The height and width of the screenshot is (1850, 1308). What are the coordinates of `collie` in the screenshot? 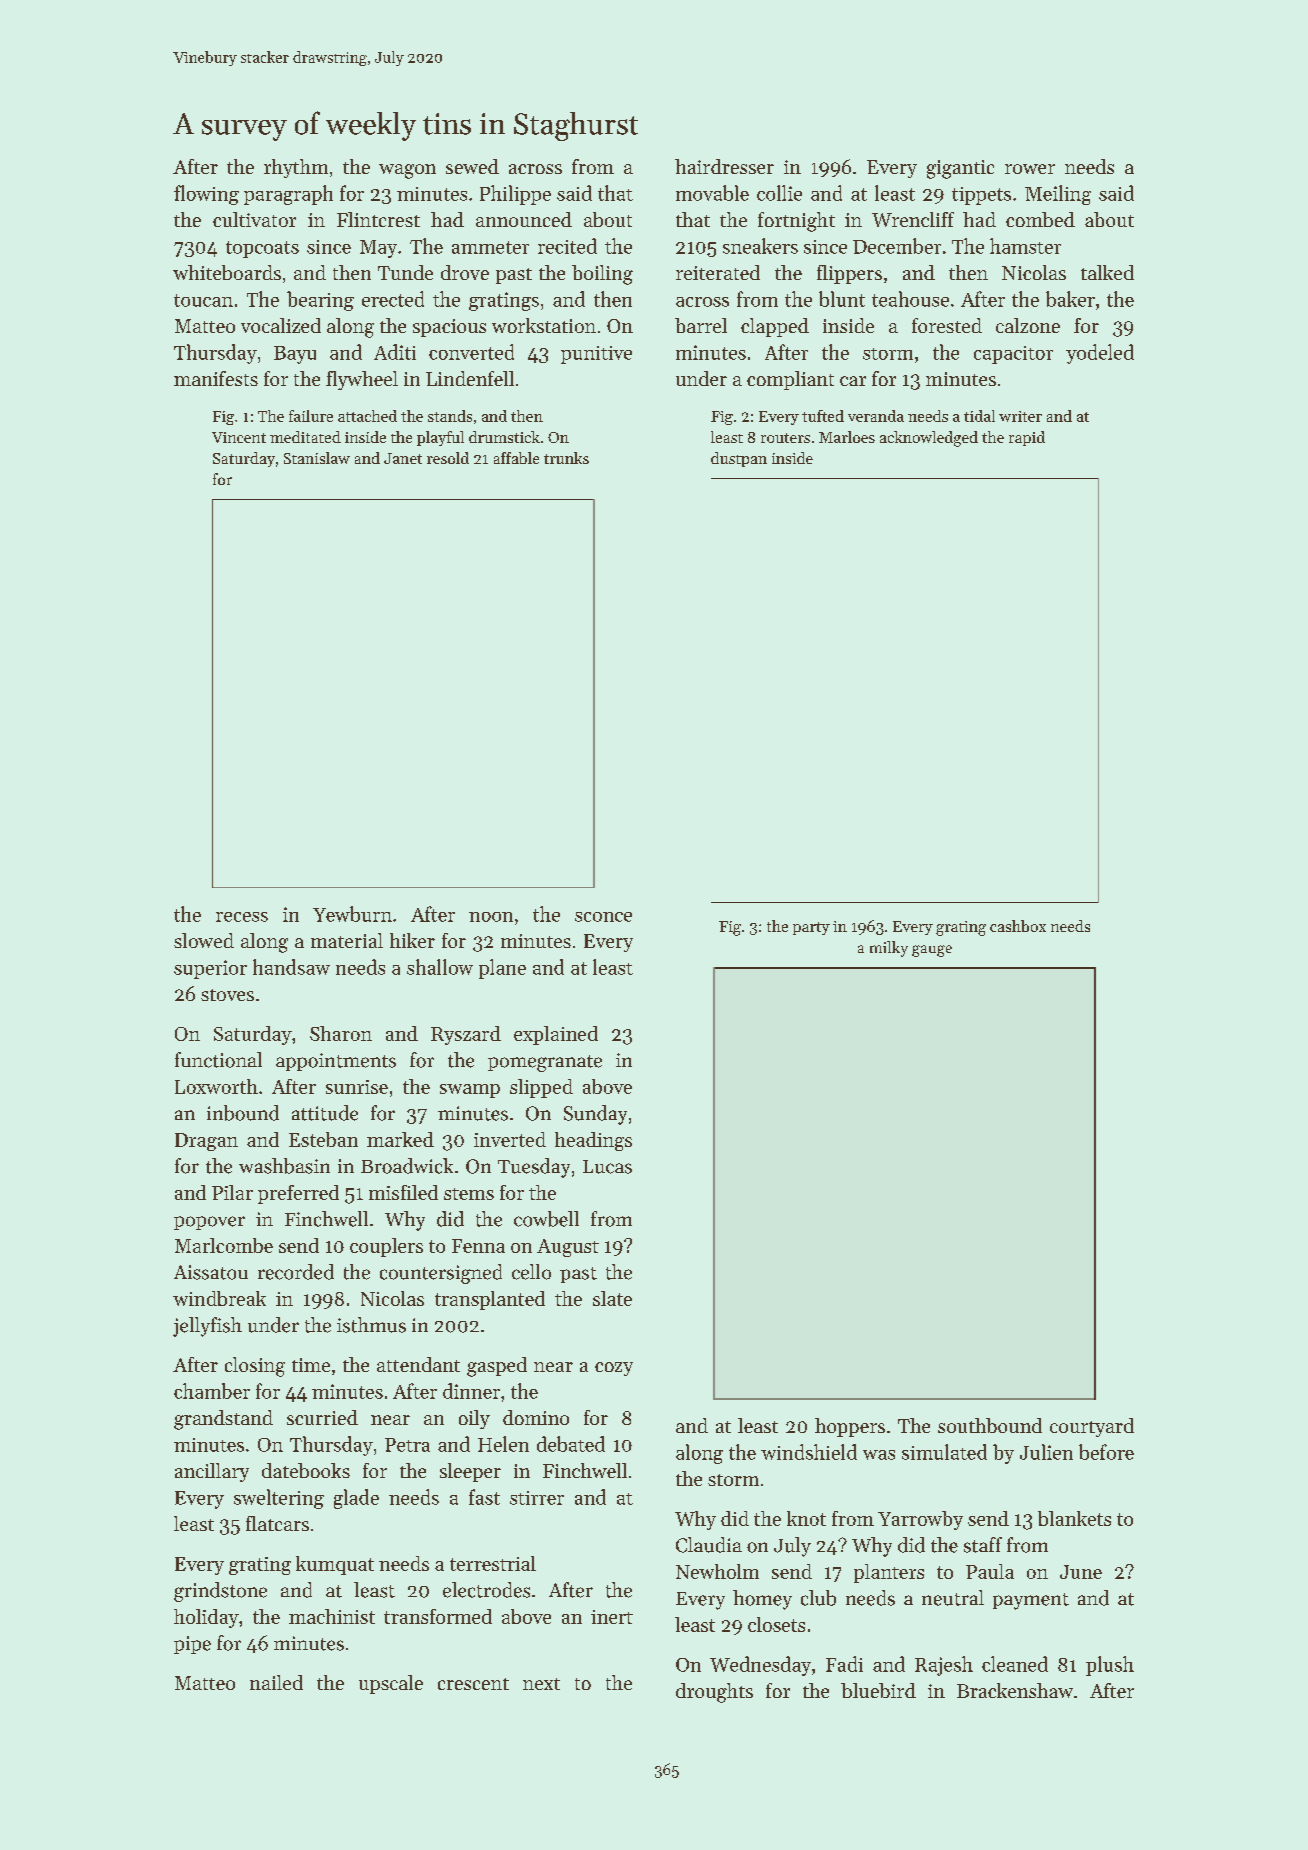 It's located at (779, 193).
